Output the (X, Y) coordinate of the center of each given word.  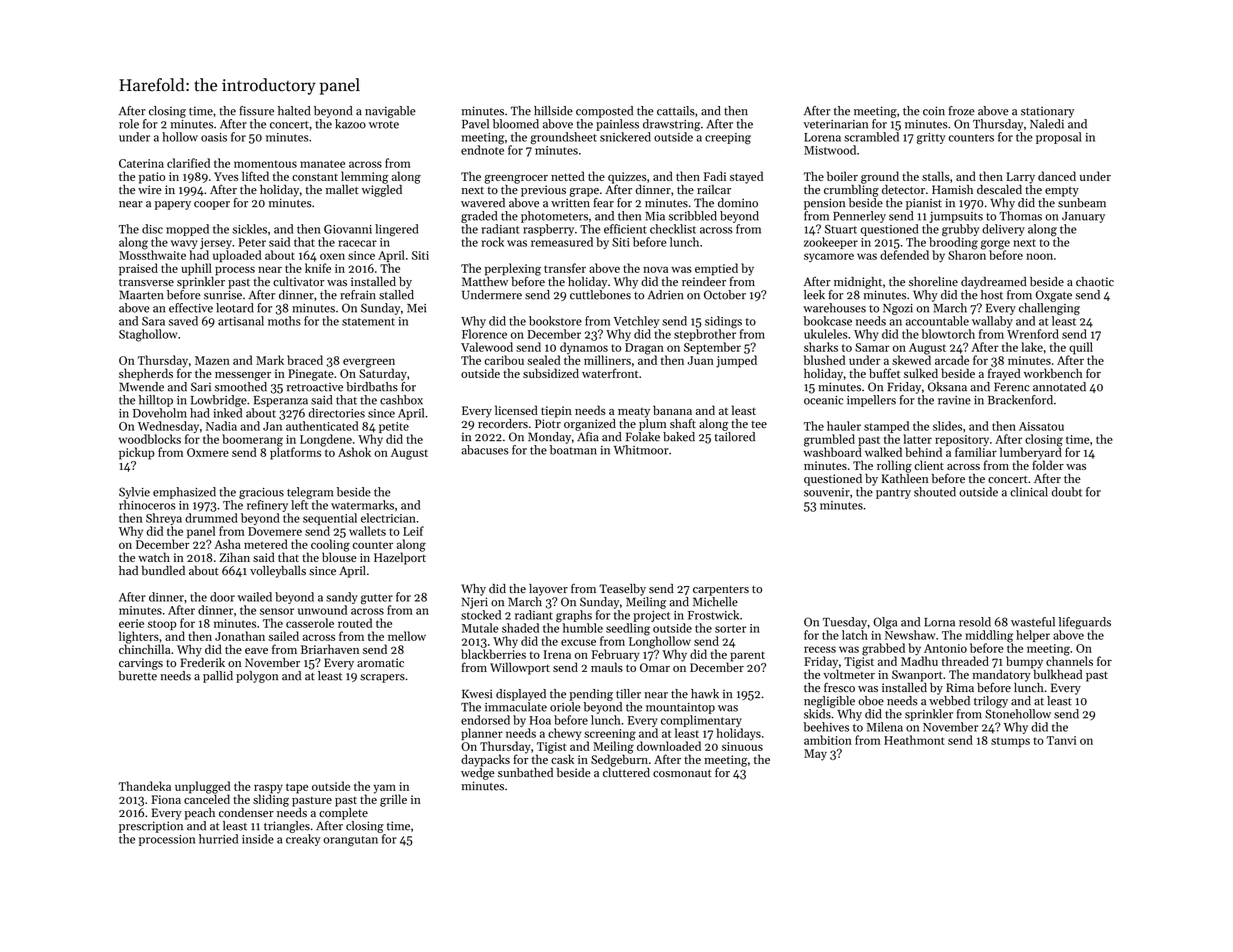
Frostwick (713, 615)
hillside (553, 111)
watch (154, 557)
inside (258, 839)
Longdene (326, 440)
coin (934, 111)
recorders (503, 424)
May (815, 755)
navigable (390, 112)
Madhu (919, 661)
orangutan (350, 841)
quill (1081, 348)
